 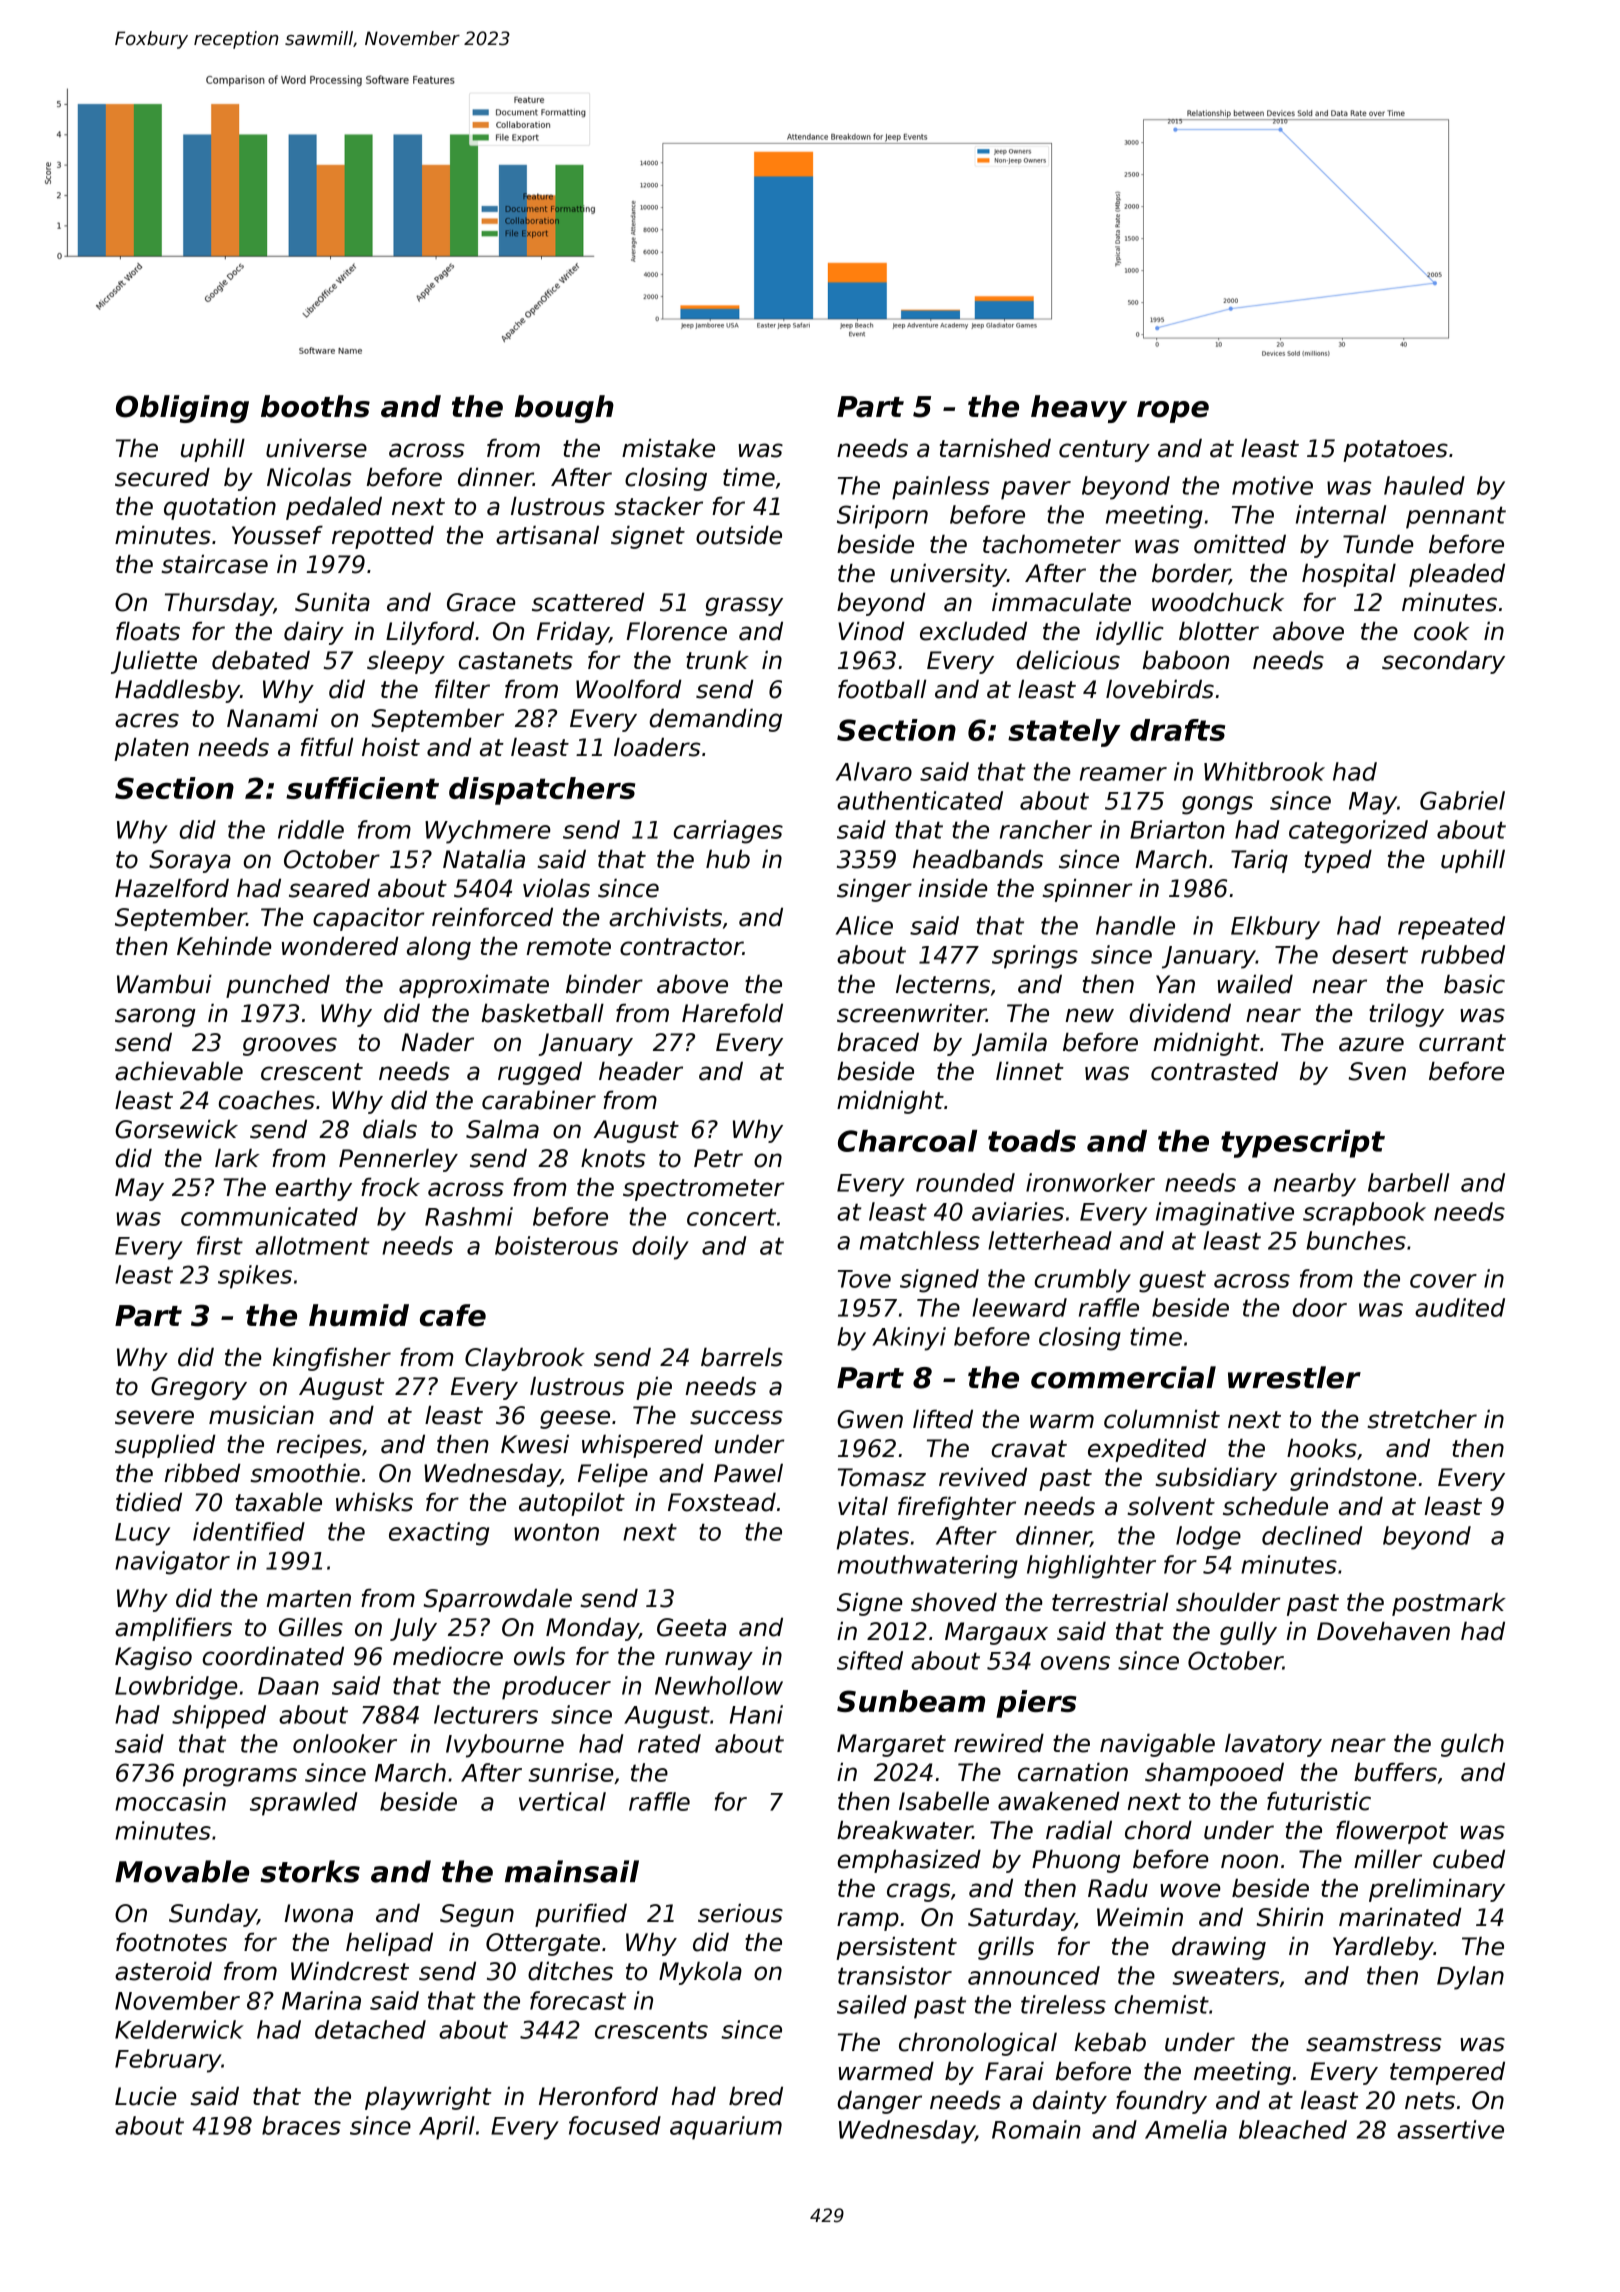 What do you see at coordinates (147, 720) in the image?
I see `acres` at bounding box center [147, 720].
